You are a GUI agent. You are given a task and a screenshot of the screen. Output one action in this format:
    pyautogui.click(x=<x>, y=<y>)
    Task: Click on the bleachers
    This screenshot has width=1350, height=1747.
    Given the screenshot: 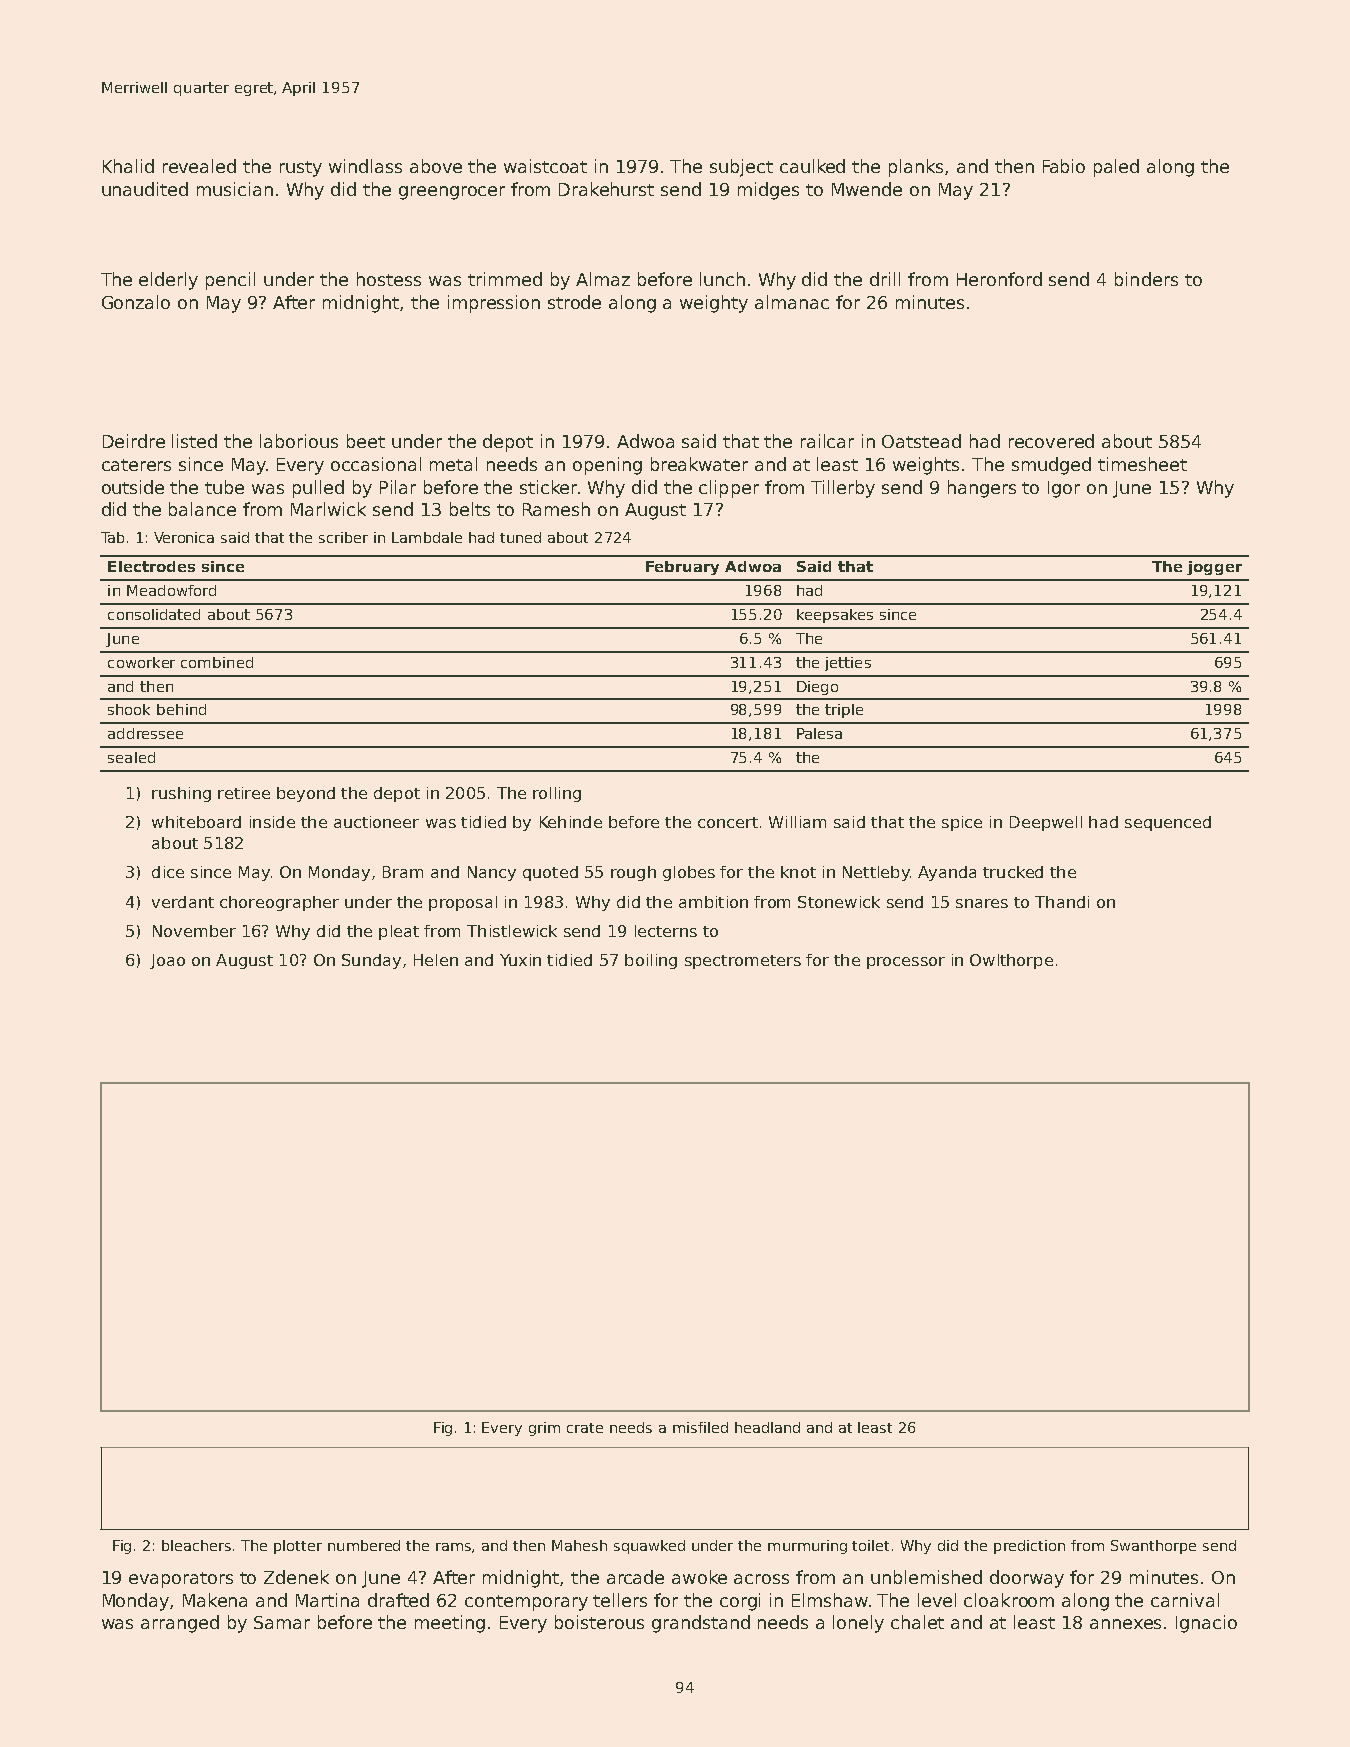 What is the action you would take?
    pyautogui.click(x=196, y=1545)
